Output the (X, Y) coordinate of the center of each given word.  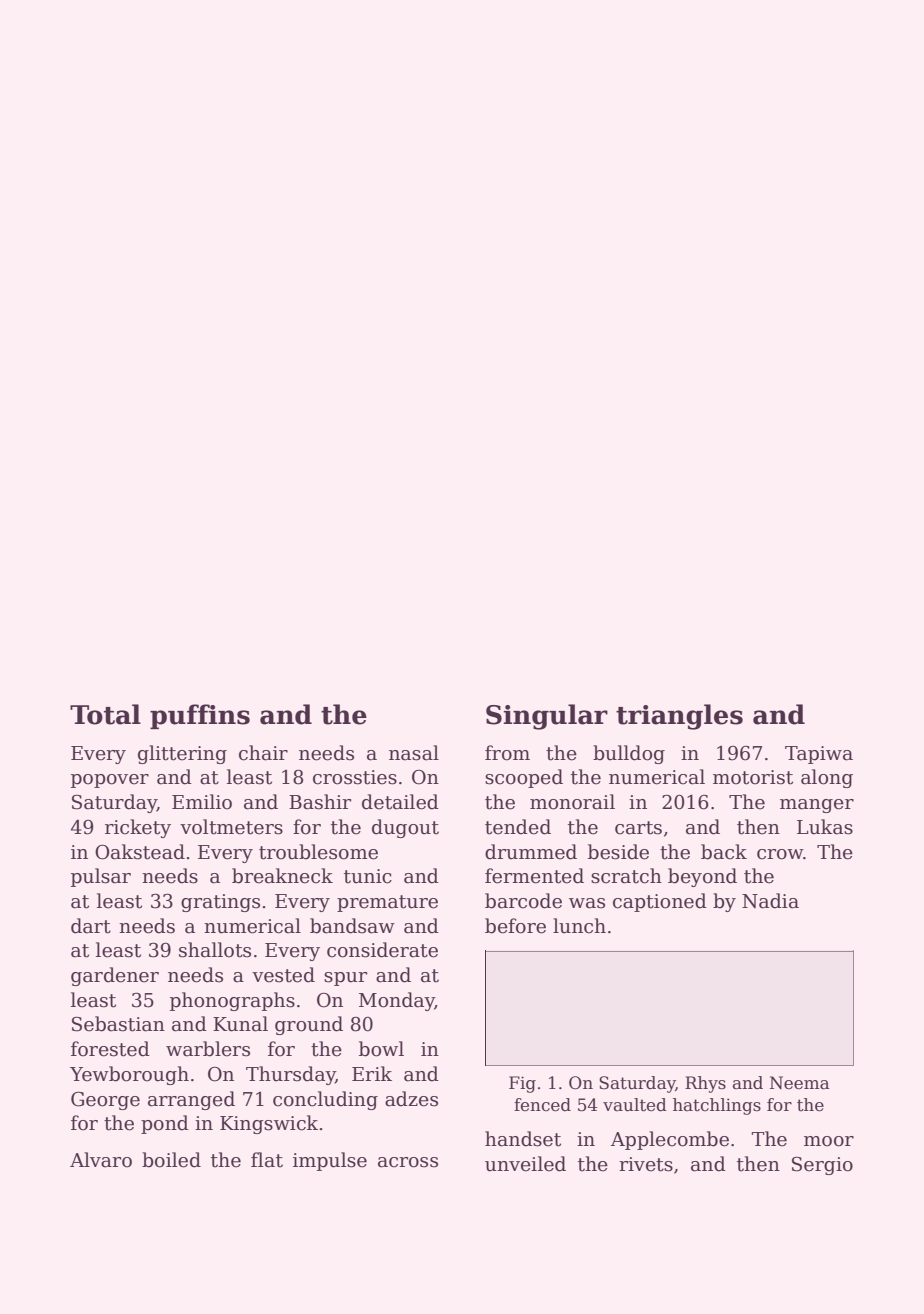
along (827, 778)
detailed (400, 802)
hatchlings (717, 1106)
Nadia (770, 901)
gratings (220, 903)
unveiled (525, 1164)
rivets (646, 1164)
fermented (534, 876)
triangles (679, 717)
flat (267, 1160)
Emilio (202, 802)
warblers (208, 1049)
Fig (522, 1084)
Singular (547, 717)
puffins (200, 716)
